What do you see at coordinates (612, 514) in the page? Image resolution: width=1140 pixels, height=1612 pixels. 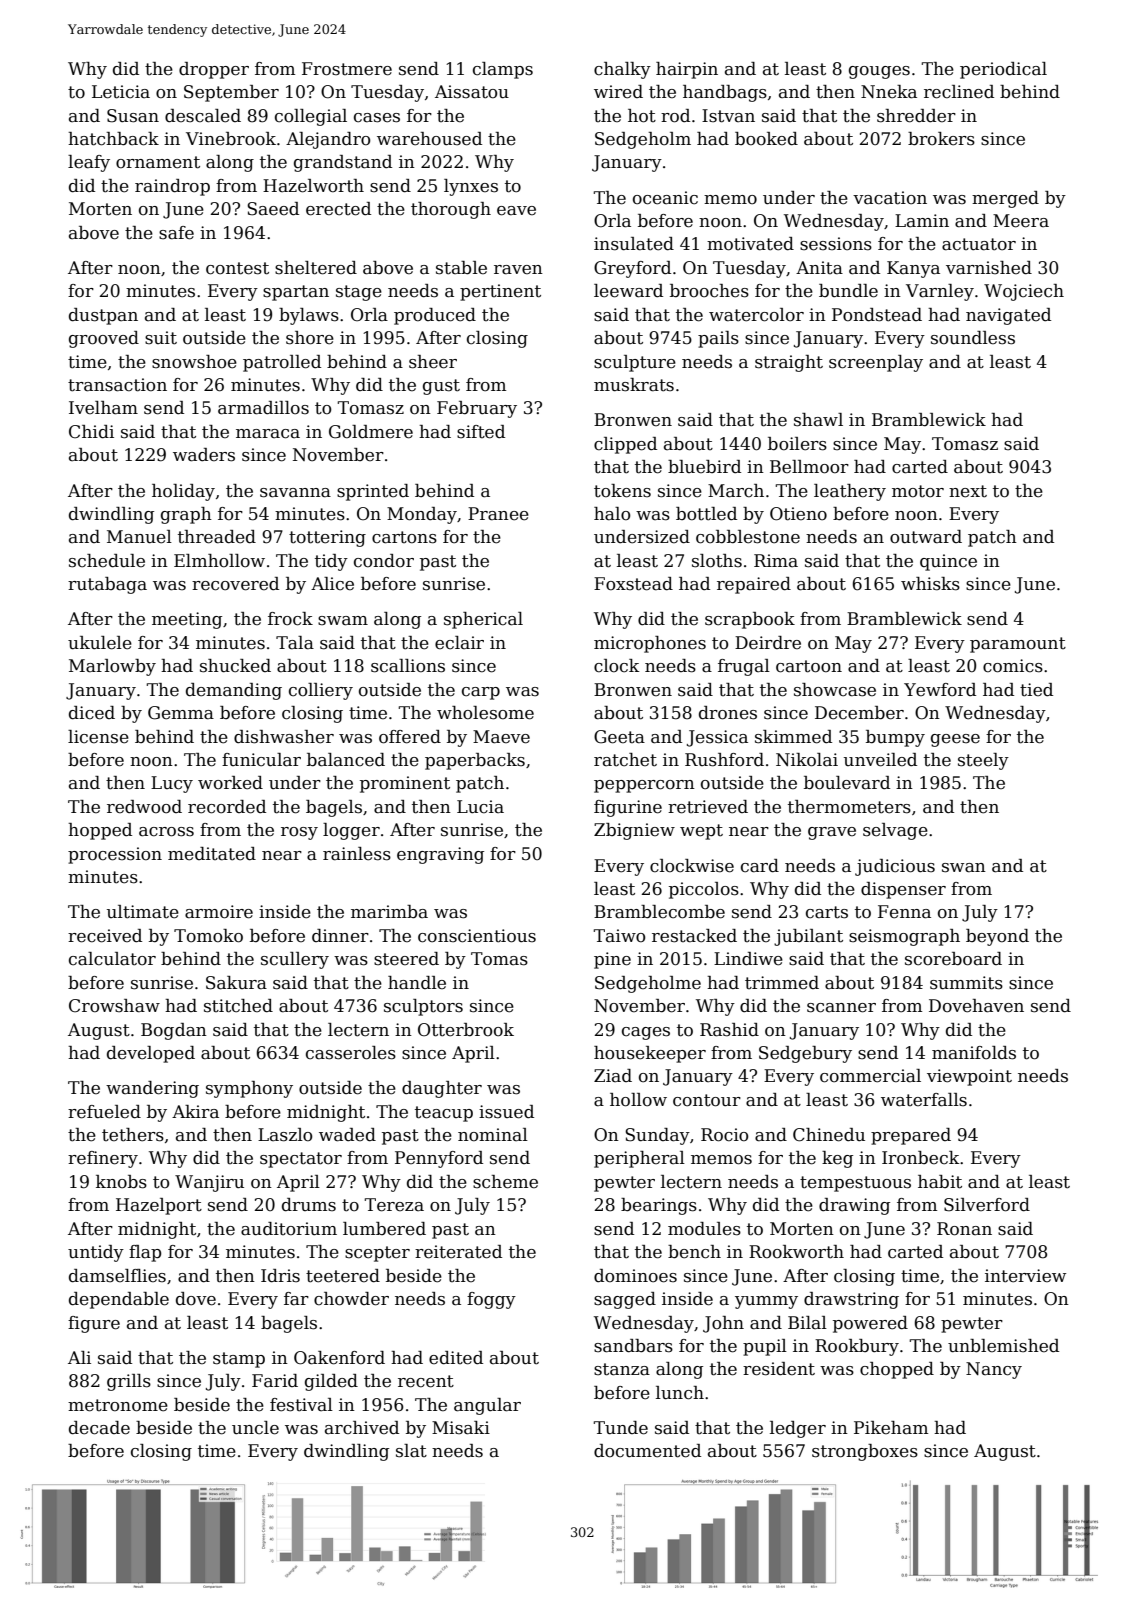 I see `halo` at bounding box center [612, 514].
